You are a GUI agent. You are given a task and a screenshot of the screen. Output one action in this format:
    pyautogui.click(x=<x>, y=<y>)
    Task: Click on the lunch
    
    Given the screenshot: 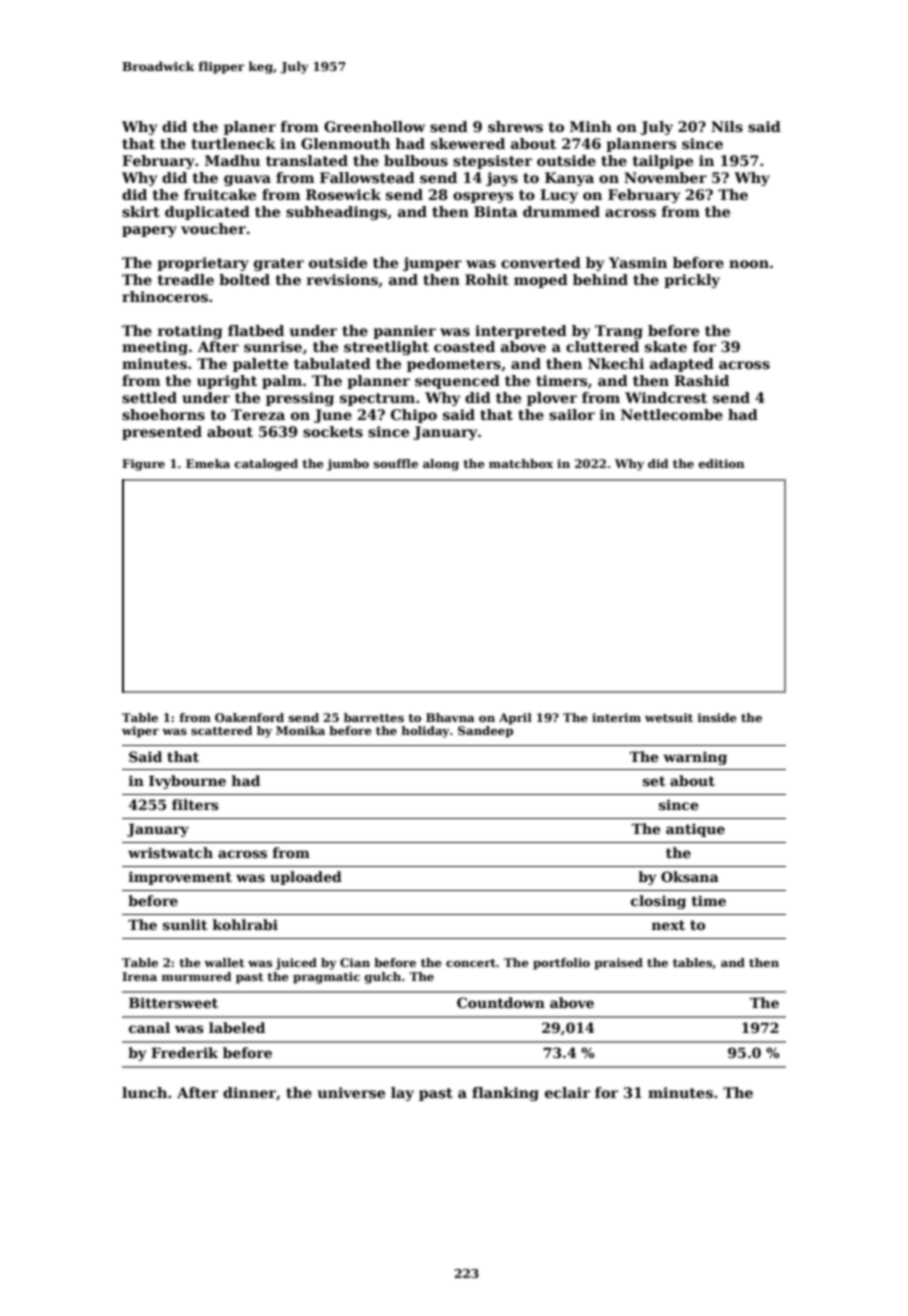 What is the action you would take?
    pyautogui.click(x=144, y=1092)
